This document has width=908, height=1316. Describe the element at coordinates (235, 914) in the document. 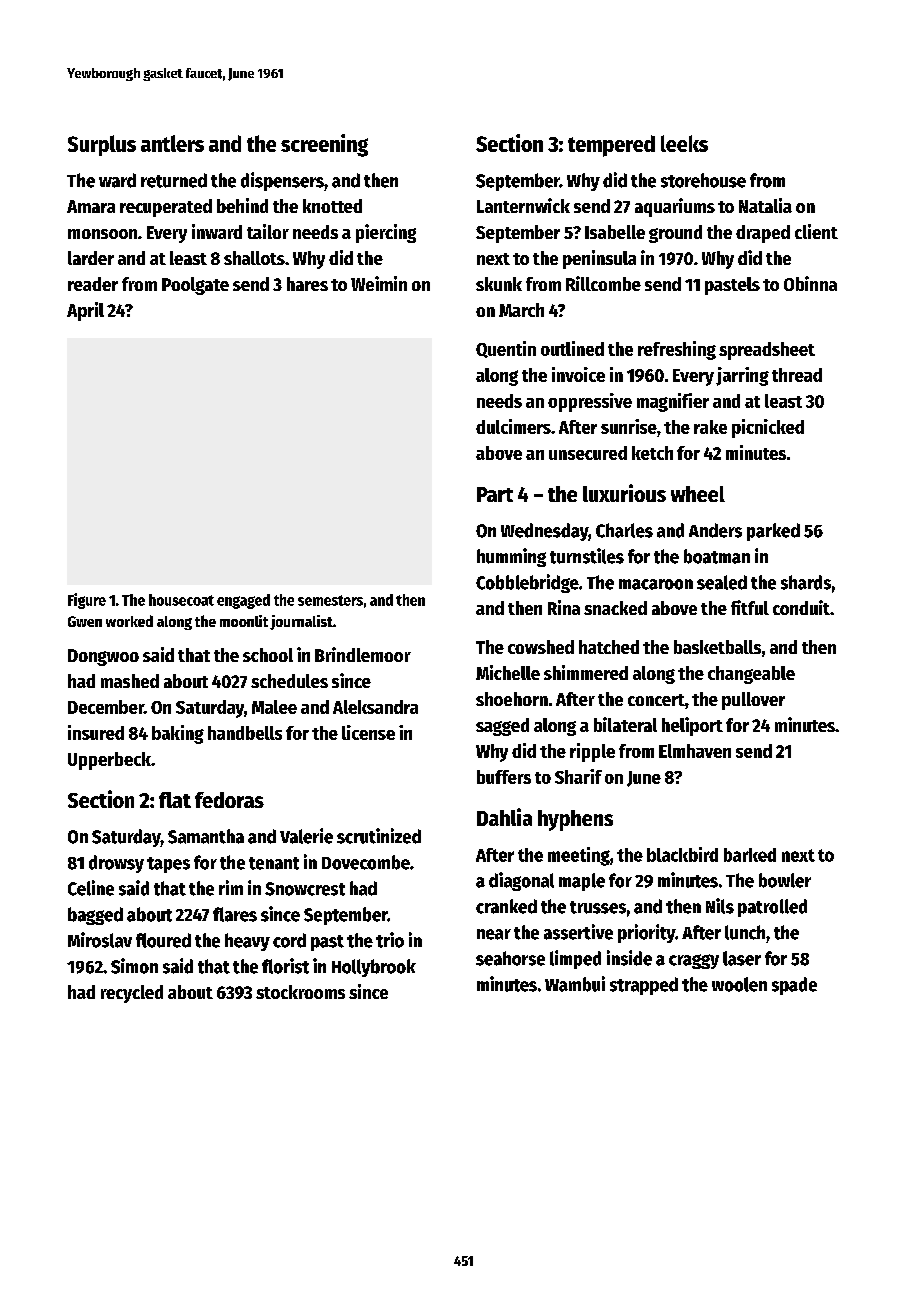

I see `flares` at that location.
